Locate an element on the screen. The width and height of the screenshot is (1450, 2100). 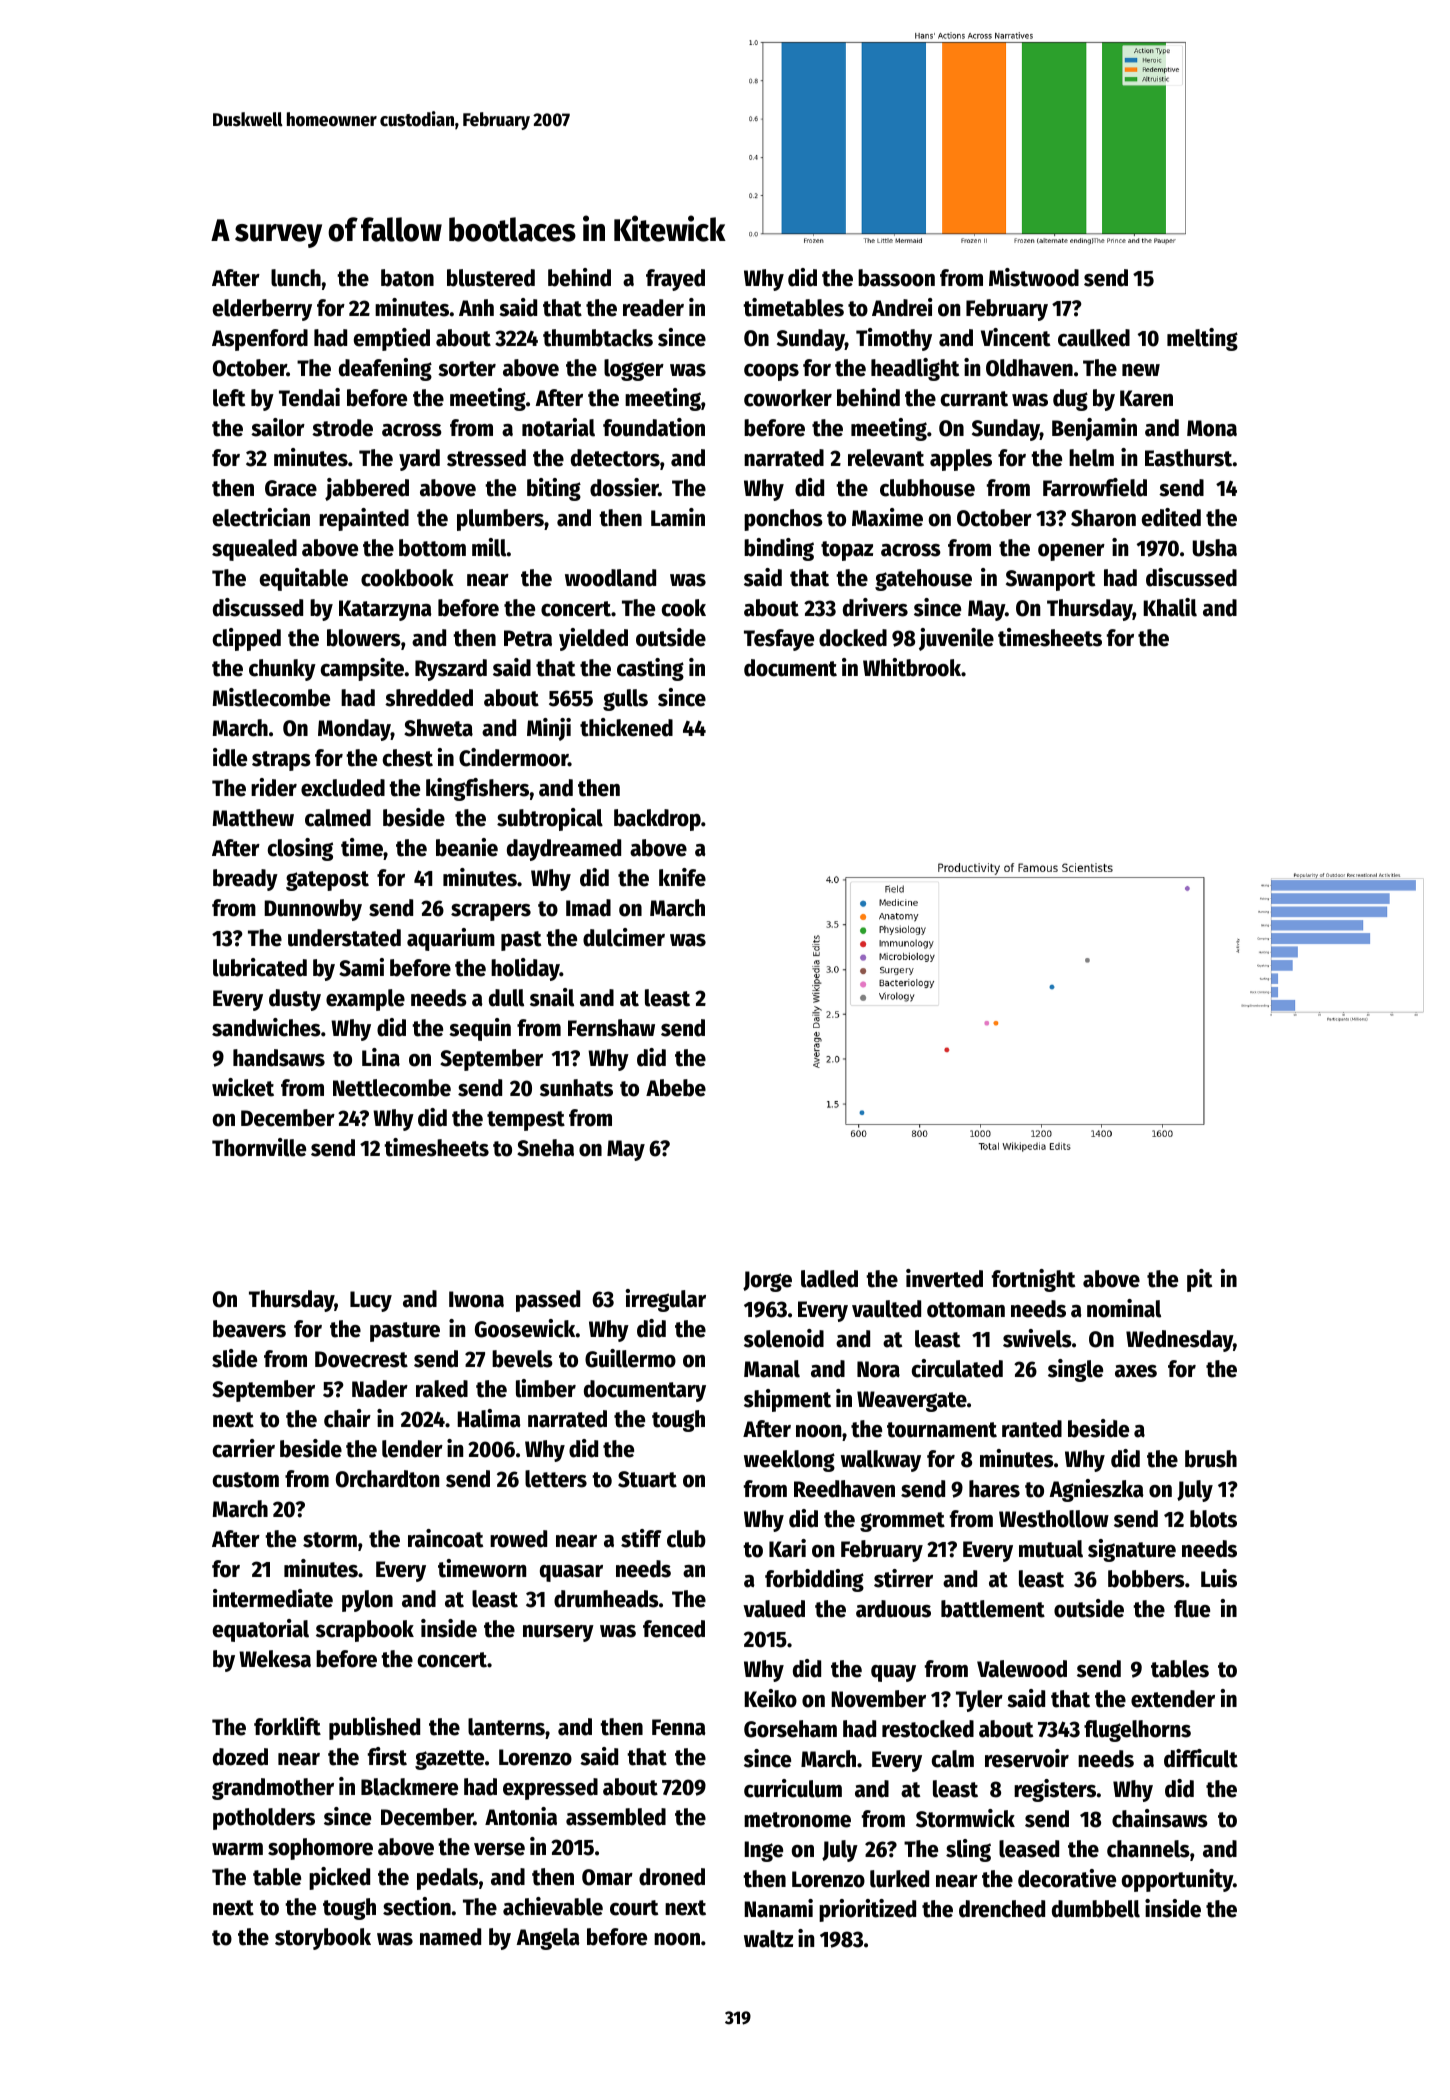
clipped is located at coordinates (247, 639).
